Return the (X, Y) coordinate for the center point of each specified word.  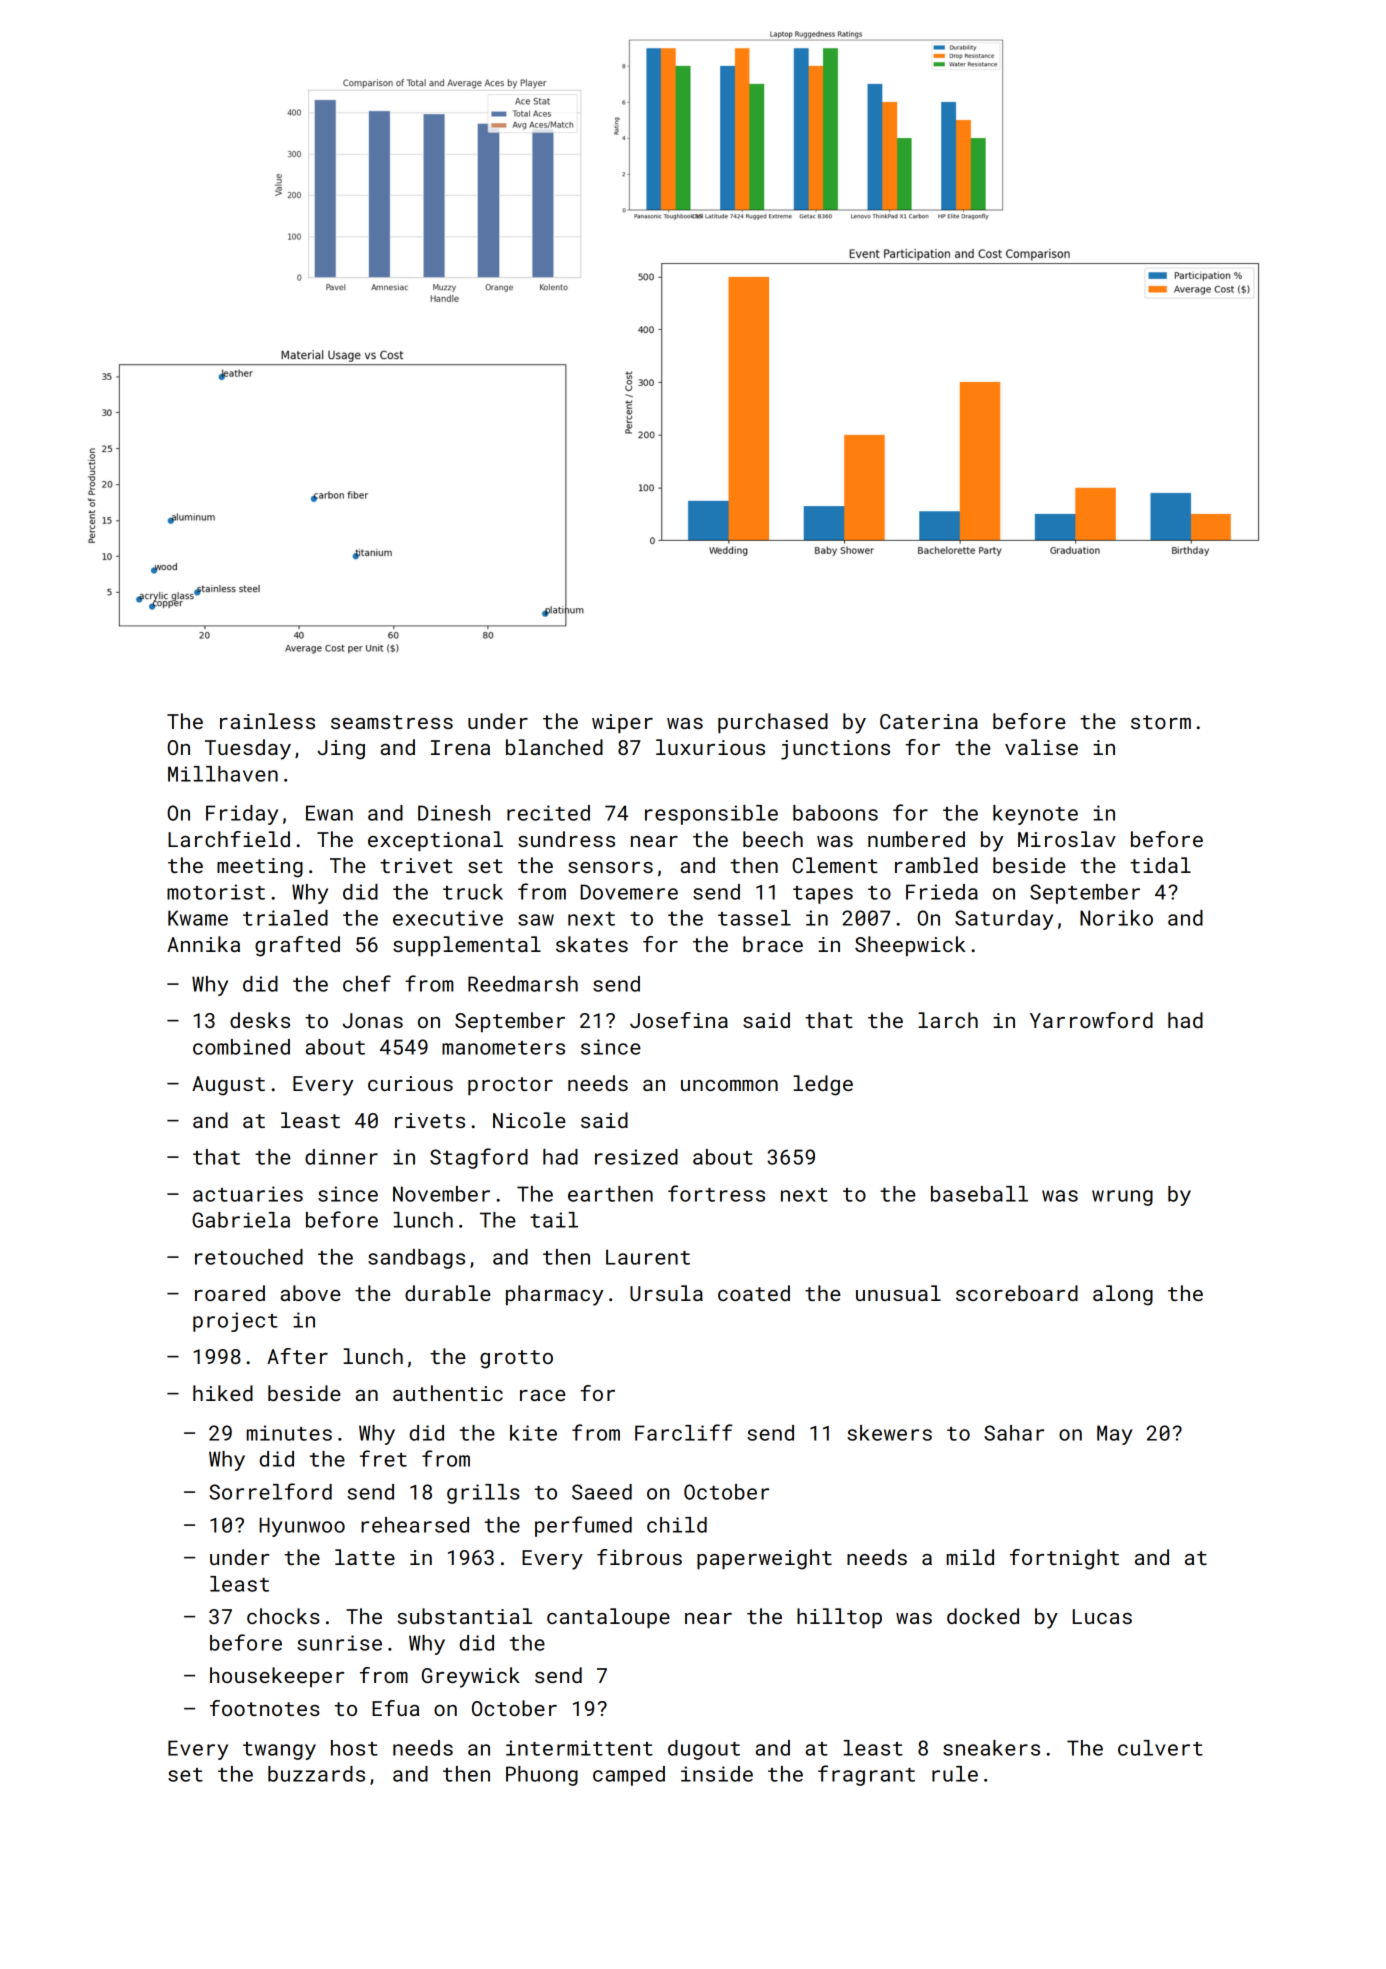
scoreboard (1017, 1293)
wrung (1122, 1198)
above (311, 1293)
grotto (516, 1359)
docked (983, 1616)
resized (636, 1157)
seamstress (392, 722)
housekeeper (277, 1677)
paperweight (764, 1559)
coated (754, 1293)
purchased (773, 723)
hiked (223, 1393)
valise (1041, 747)
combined (241, 1047)
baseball (979, 1194)
